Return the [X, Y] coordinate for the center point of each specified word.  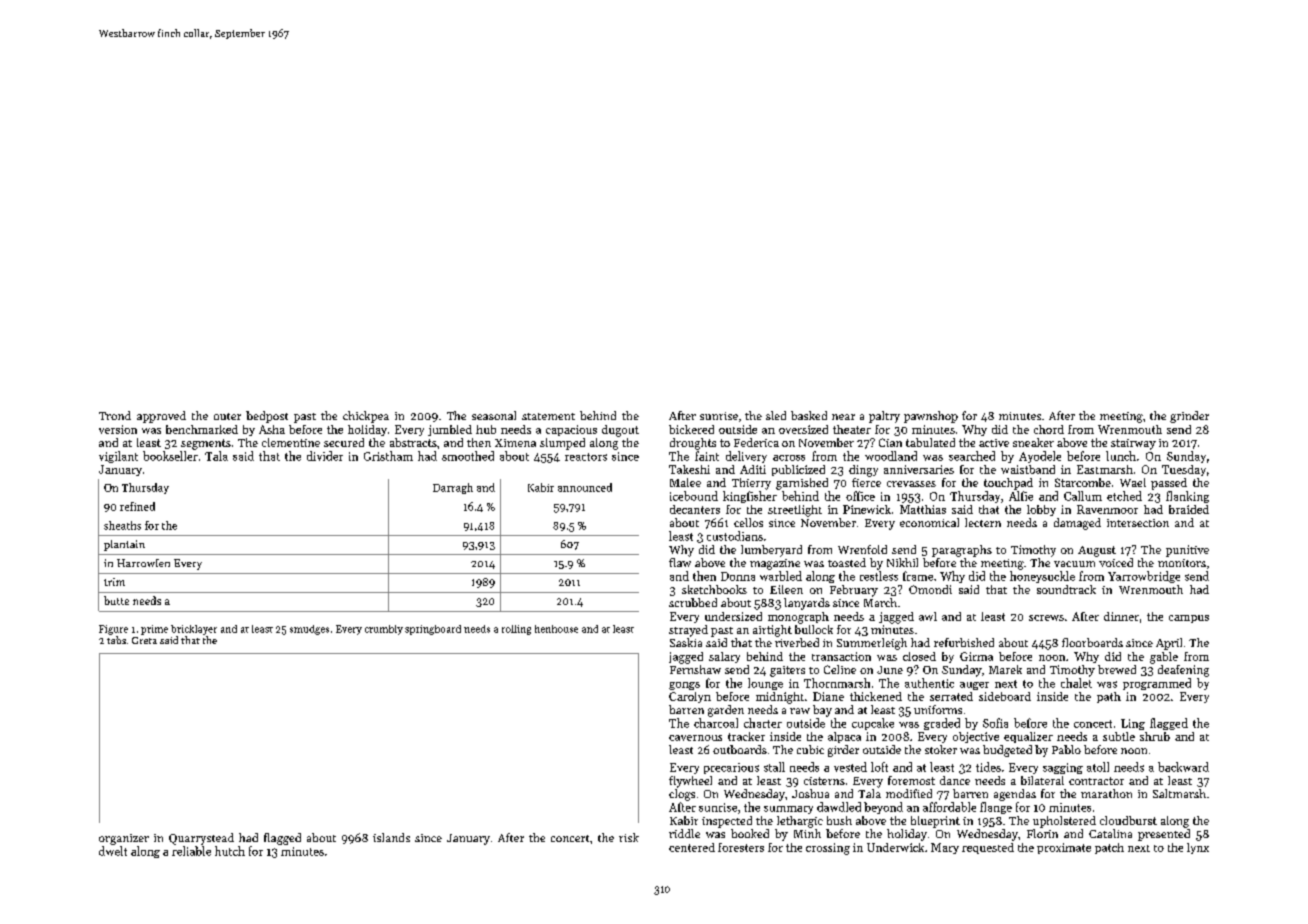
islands [391, 837]
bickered [691, 429]
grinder [1189, 417]
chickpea [366, 417]
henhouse [556, 629]
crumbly [384, 630]
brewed [1117, 669]
